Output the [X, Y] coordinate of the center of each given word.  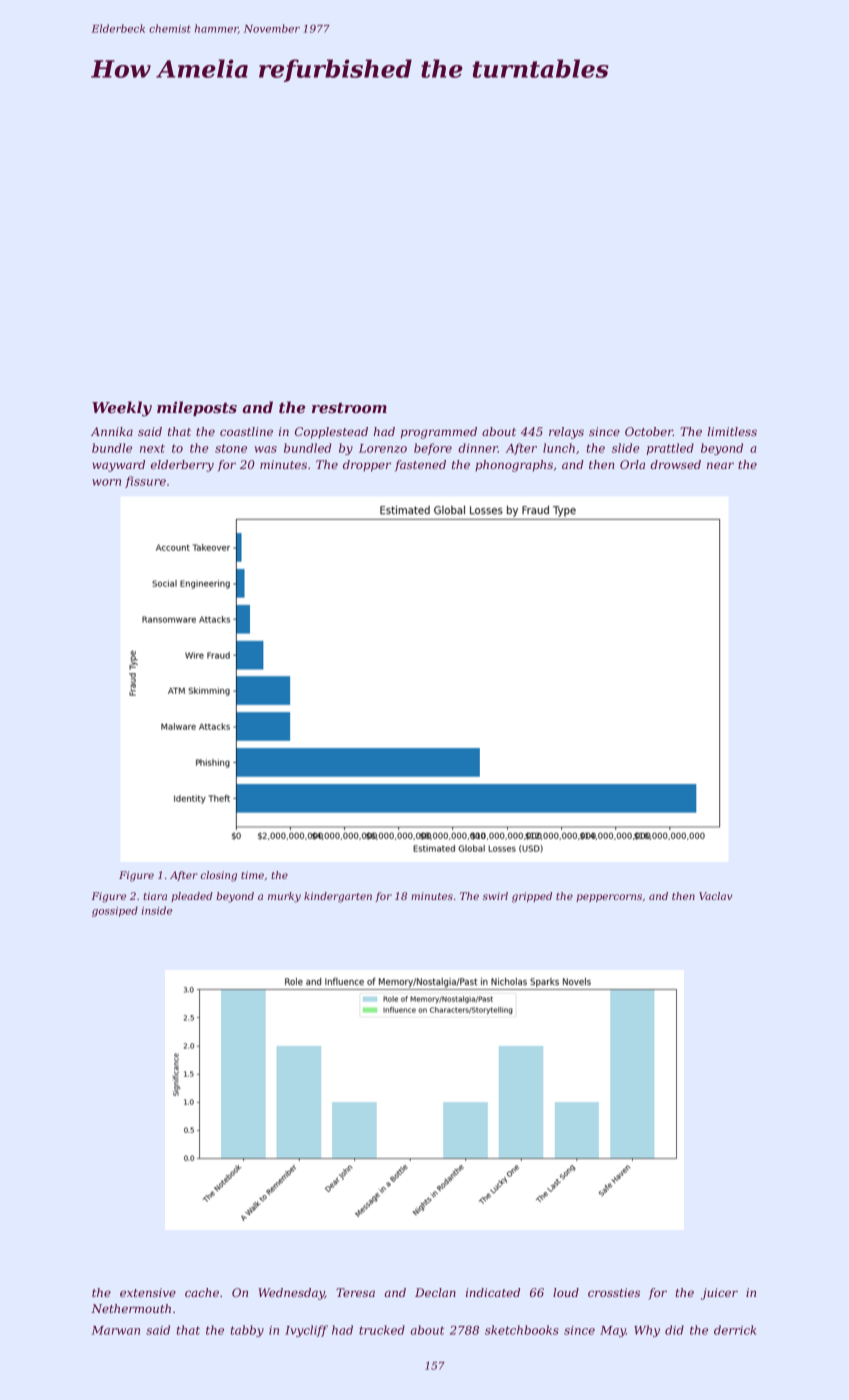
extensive [148, 1292]
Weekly [122, 409]
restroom [349, 408]
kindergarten [338, 897]
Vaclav [715, 896]
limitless [732, 431]
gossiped [115, 911]
